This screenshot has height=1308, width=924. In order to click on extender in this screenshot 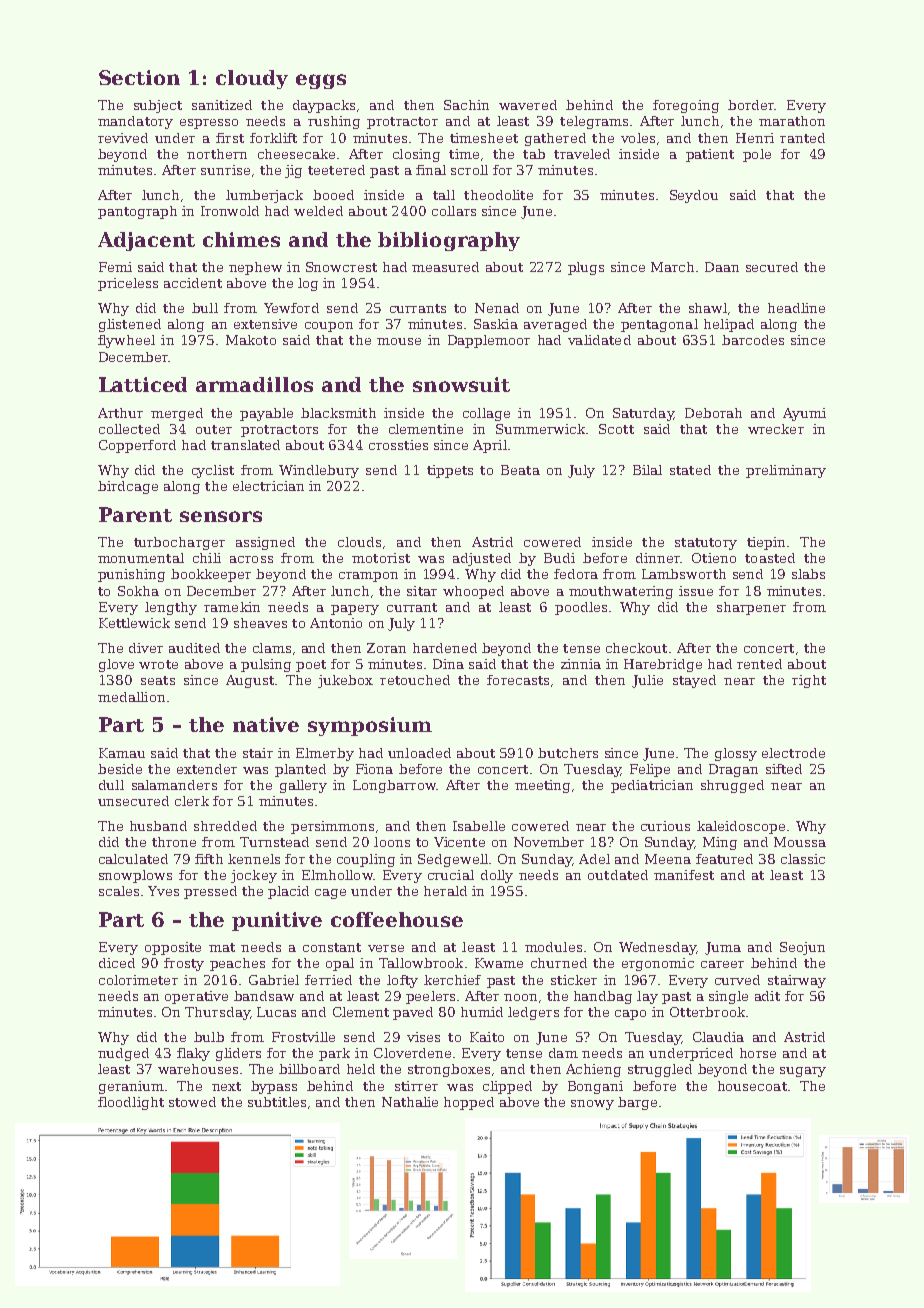, I will do `click(207, 769)`.
